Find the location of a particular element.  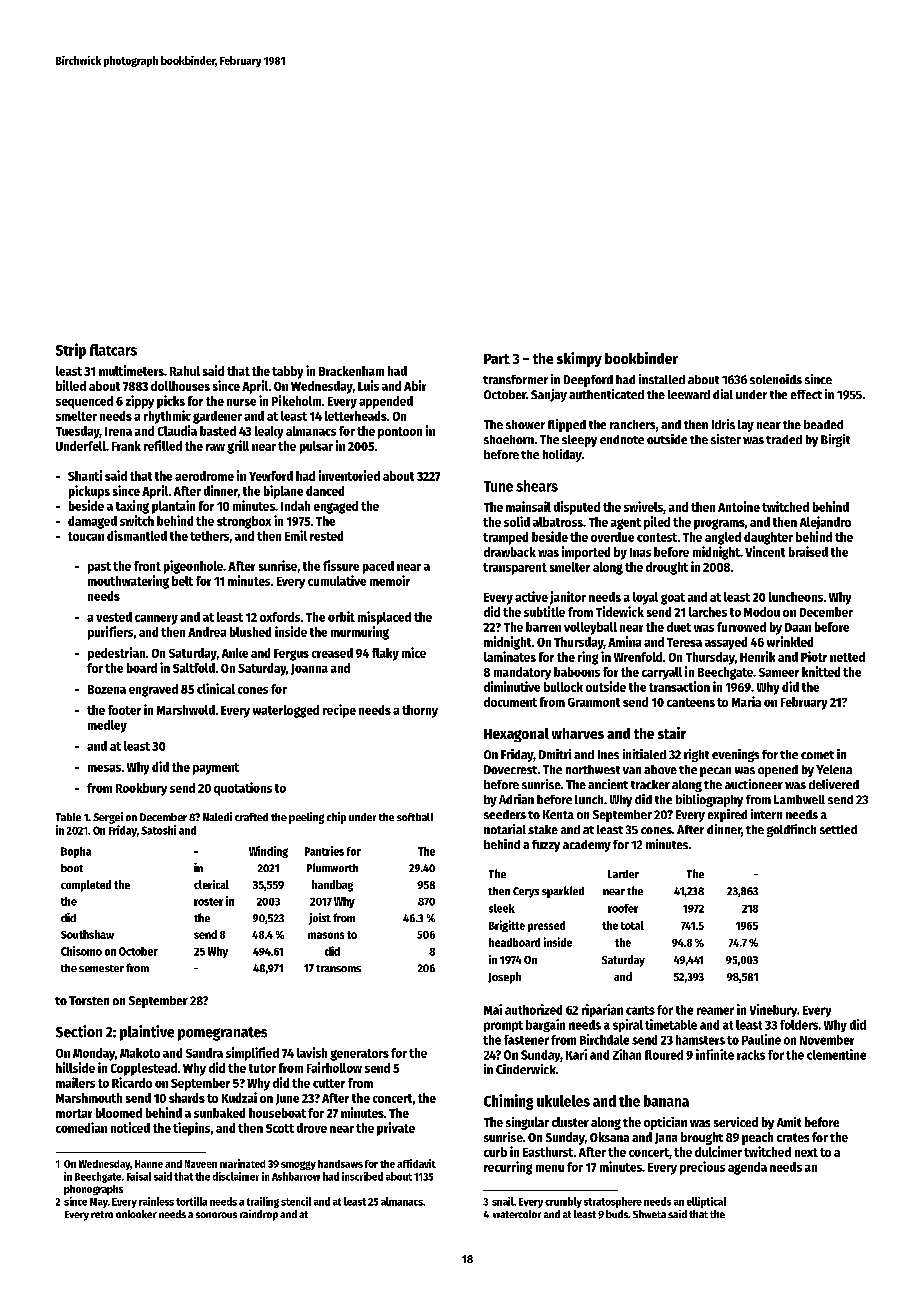

stencil is located at coordinates (296, 1201).
